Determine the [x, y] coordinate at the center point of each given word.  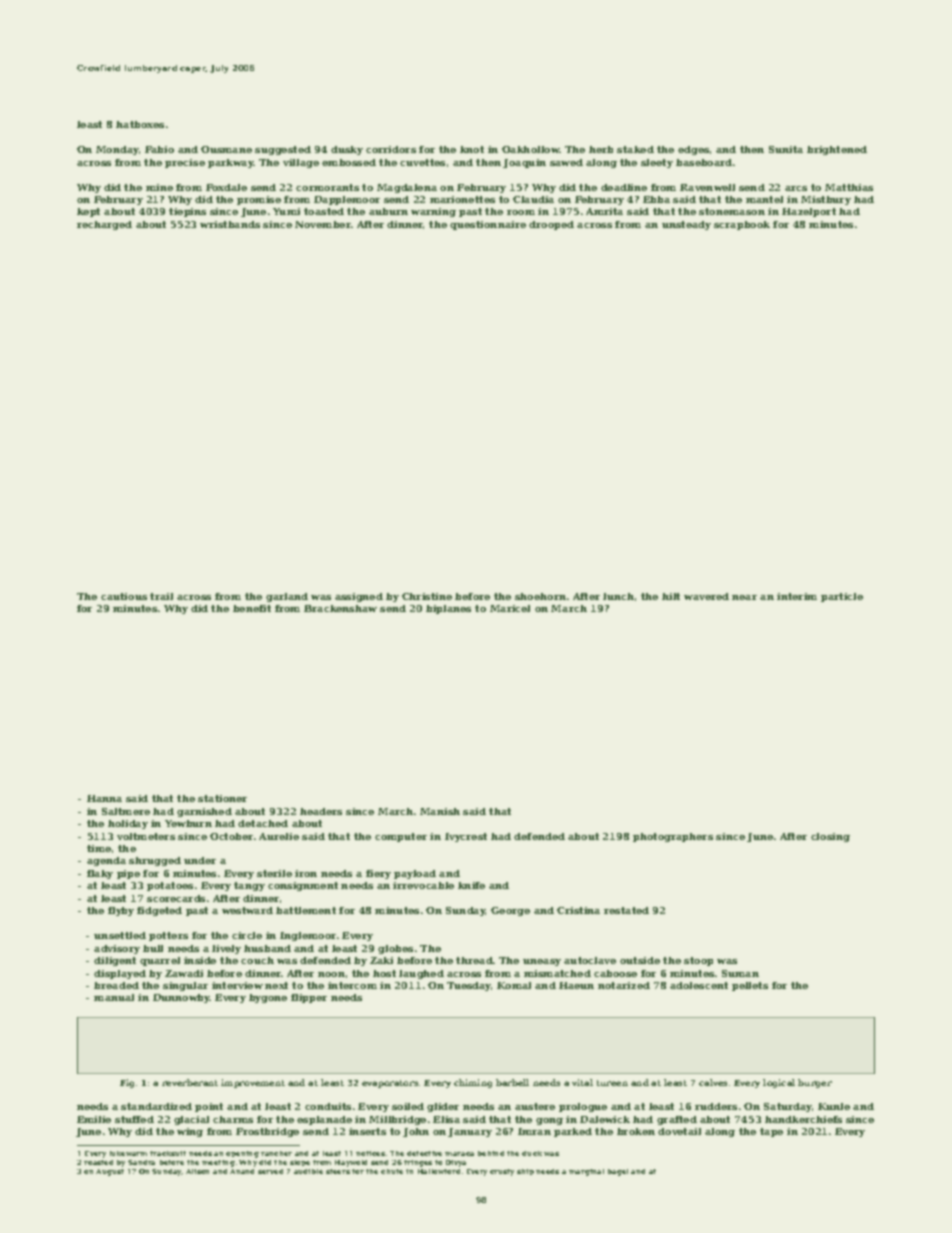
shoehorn [540, 596]
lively [226, 949]
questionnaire [488, 225]
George [510, 911]
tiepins [187, 212]
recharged [104, 225]
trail [161, 596]
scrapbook [742, 225]
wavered [706, 596]
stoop [698, 961]
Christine [427, 596]
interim [797, 596]
